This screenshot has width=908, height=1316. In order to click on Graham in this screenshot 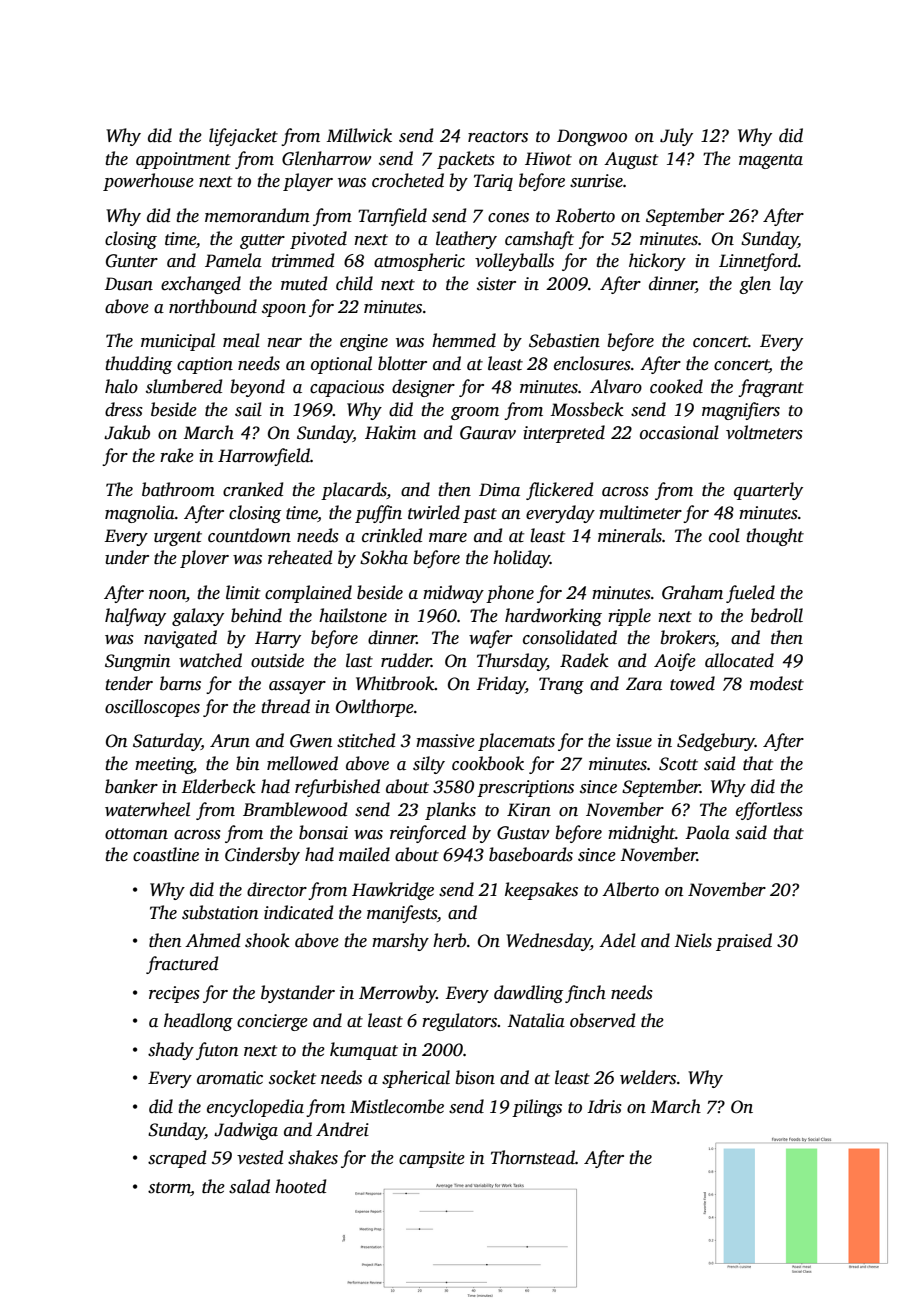, I will do `click(692, 592)`.
